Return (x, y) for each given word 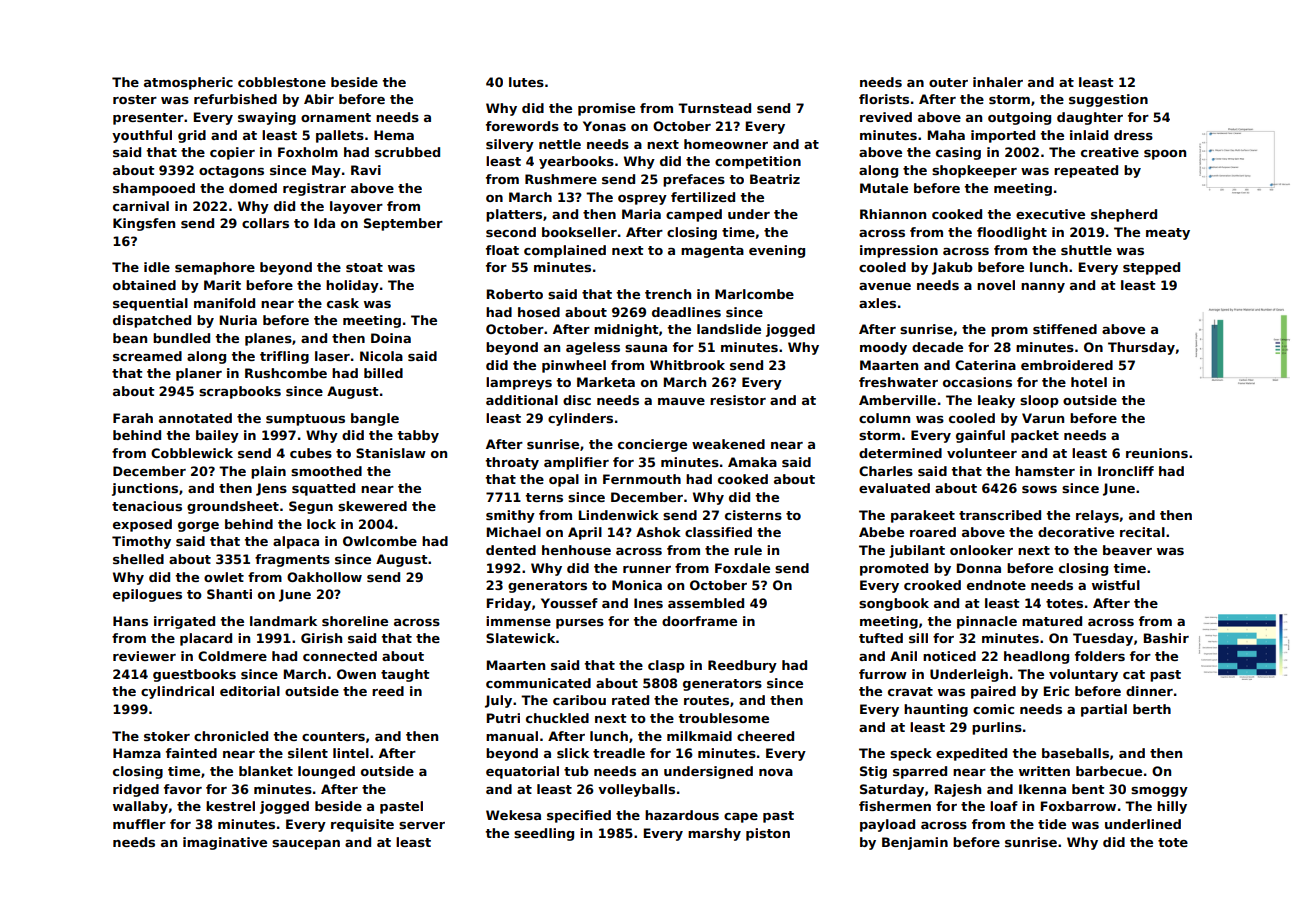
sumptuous (305, 420)
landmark (283, 621)
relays (1097, 516)
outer (948, 82)
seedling (544, 834)
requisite (362, 825)
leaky (996, 401)
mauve (681, 401)
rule (748, 550)
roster (135, 99)
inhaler (998, 82)
